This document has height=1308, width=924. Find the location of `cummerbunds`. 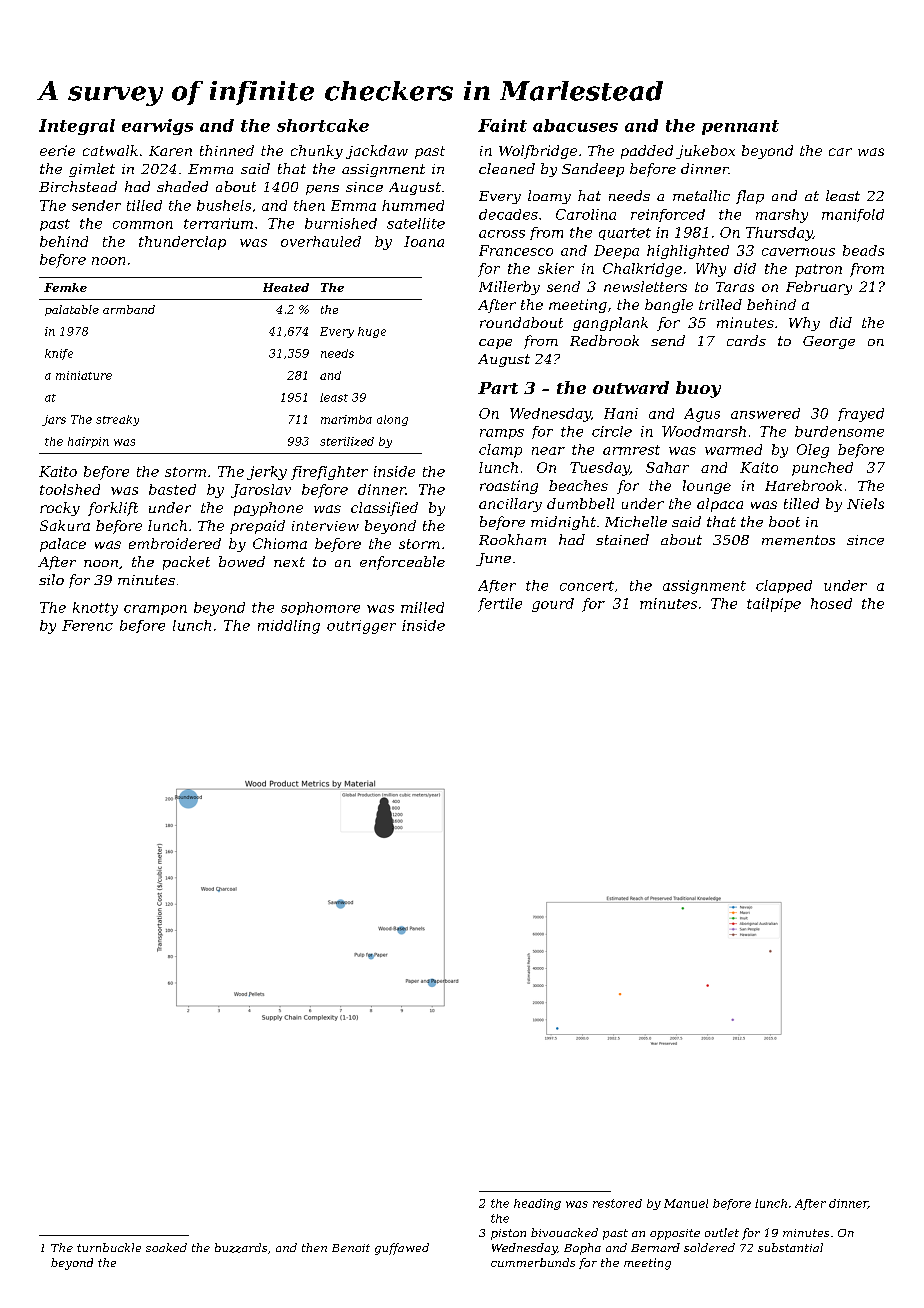

cummerbunds is located at coordinates (533, 1262).
